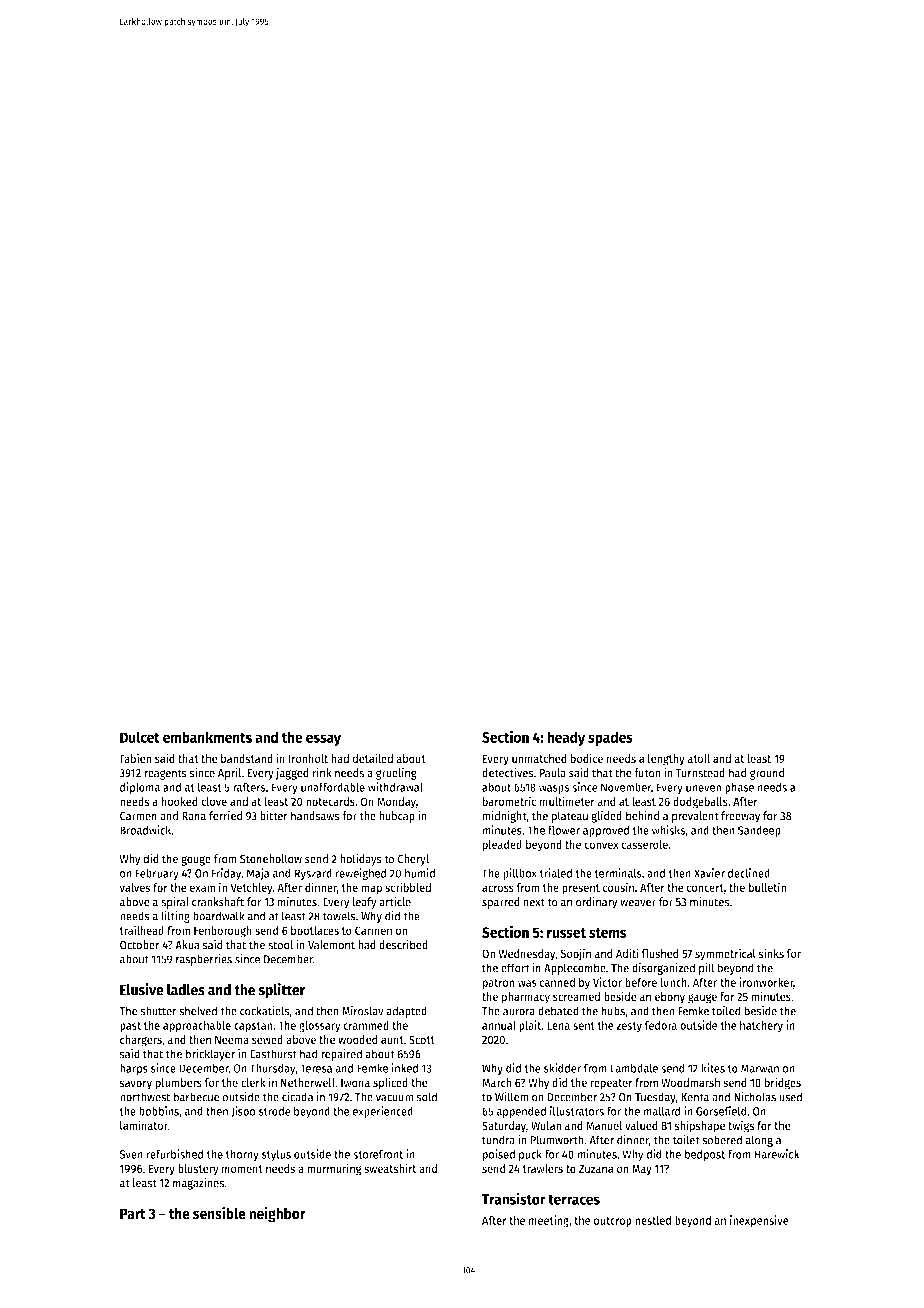  Describe the element at coordinates (308, 758) in the page. I see `Ironholt` at that location.
